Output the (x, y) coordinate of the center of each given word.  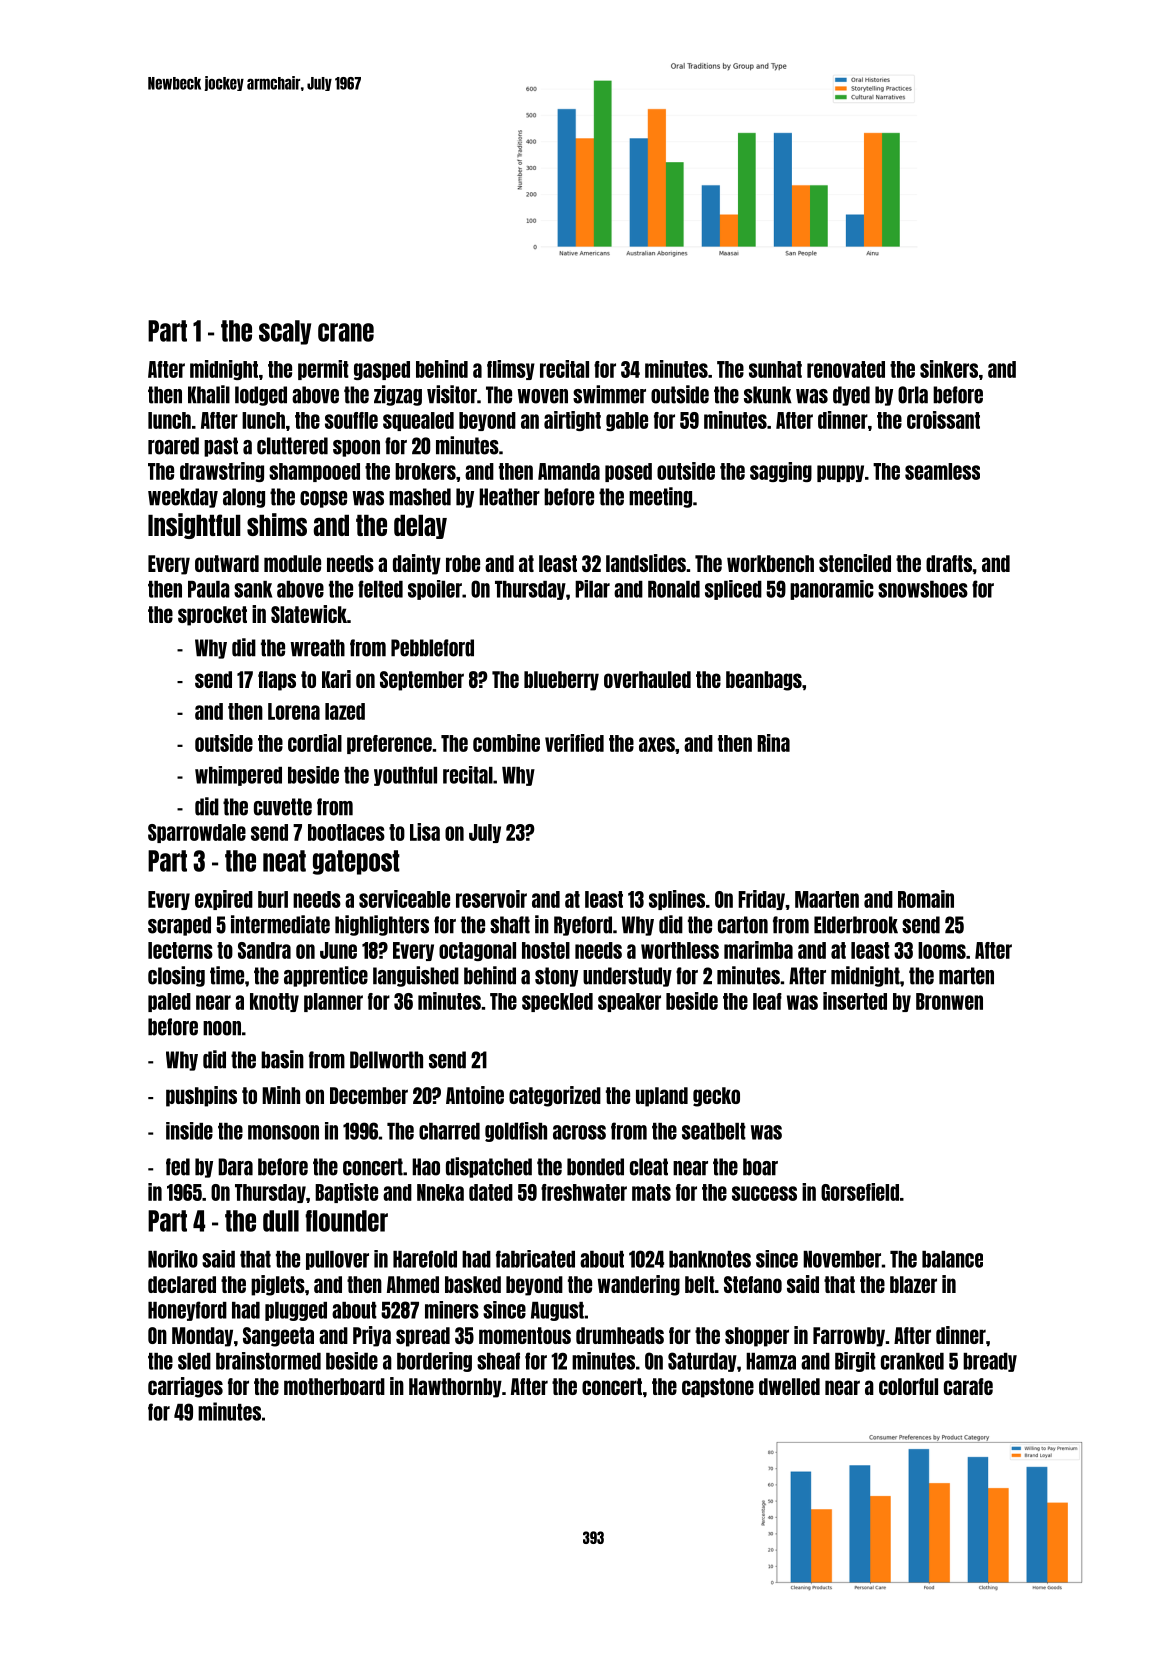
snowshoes (923, 589)
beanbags (764, 681)
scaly (285, 332)
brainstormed (268, 1361)
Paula (209, 589)
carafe (968, 1386)
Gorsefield (860, 1192)
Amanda (569, 471)
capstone (718, 1388)
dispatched (489, 1167)
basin (282, 1059)
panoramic (832, 590)
